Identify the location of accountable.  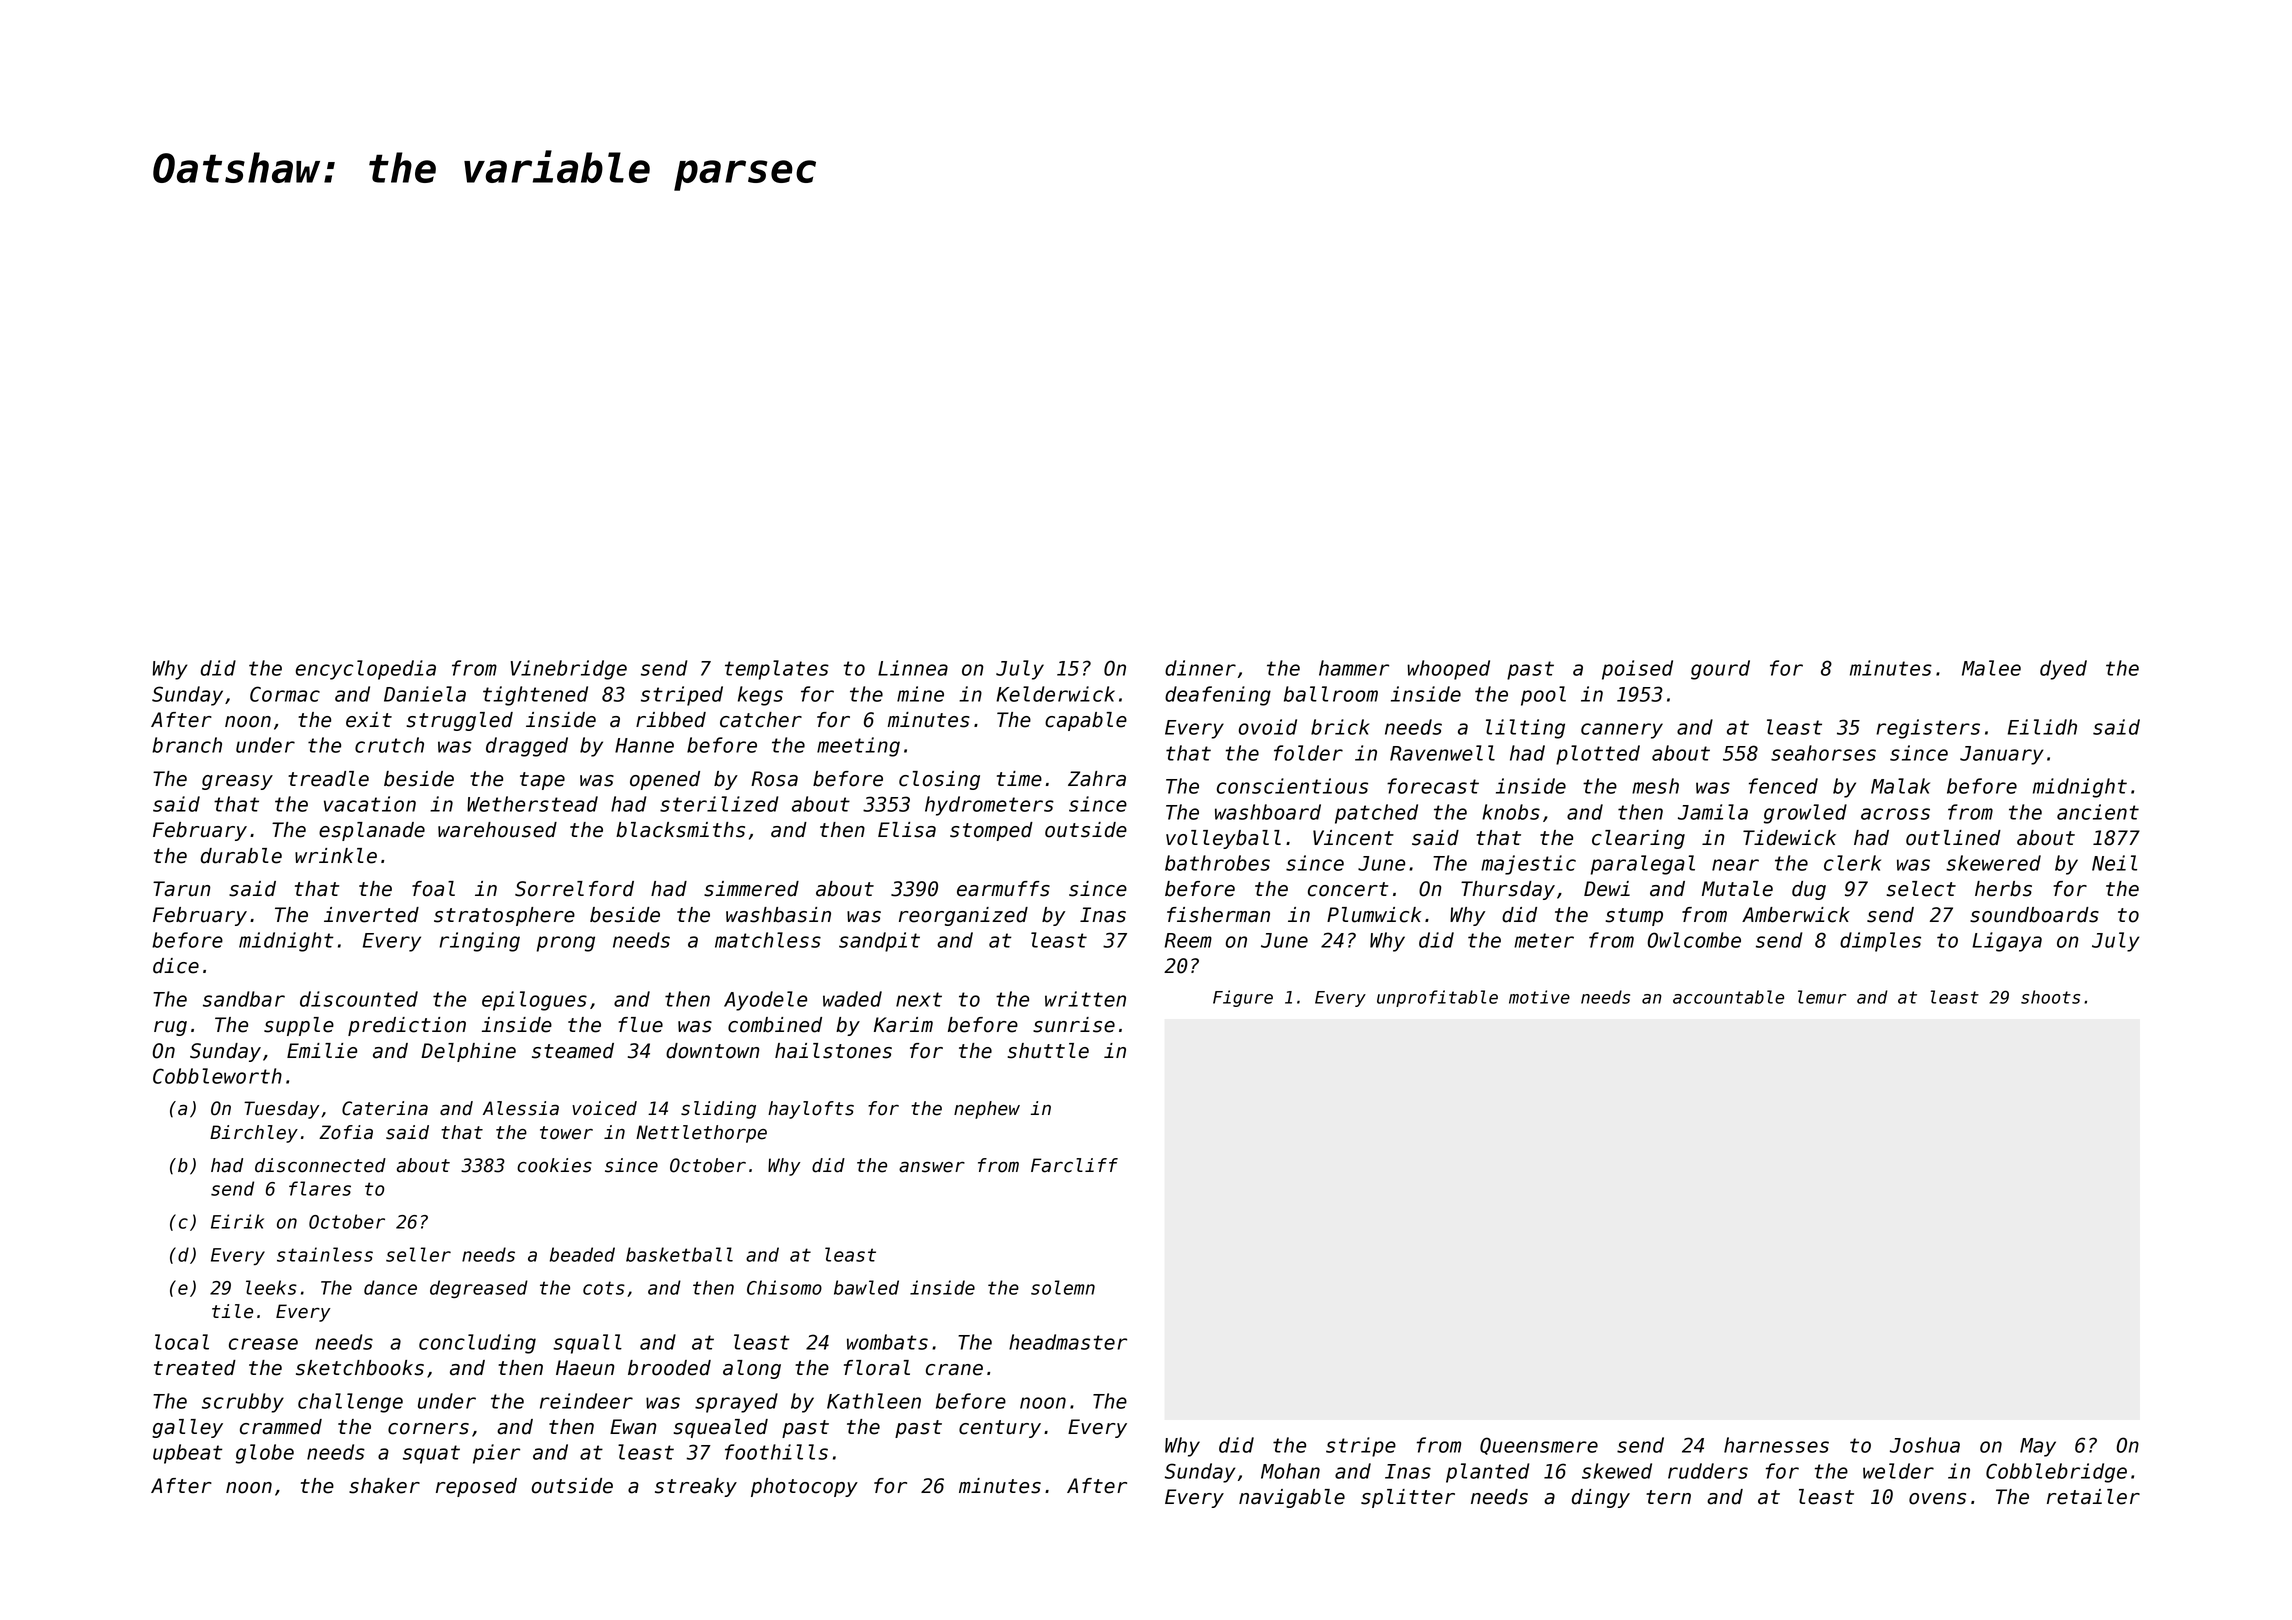
(1728, 997).
